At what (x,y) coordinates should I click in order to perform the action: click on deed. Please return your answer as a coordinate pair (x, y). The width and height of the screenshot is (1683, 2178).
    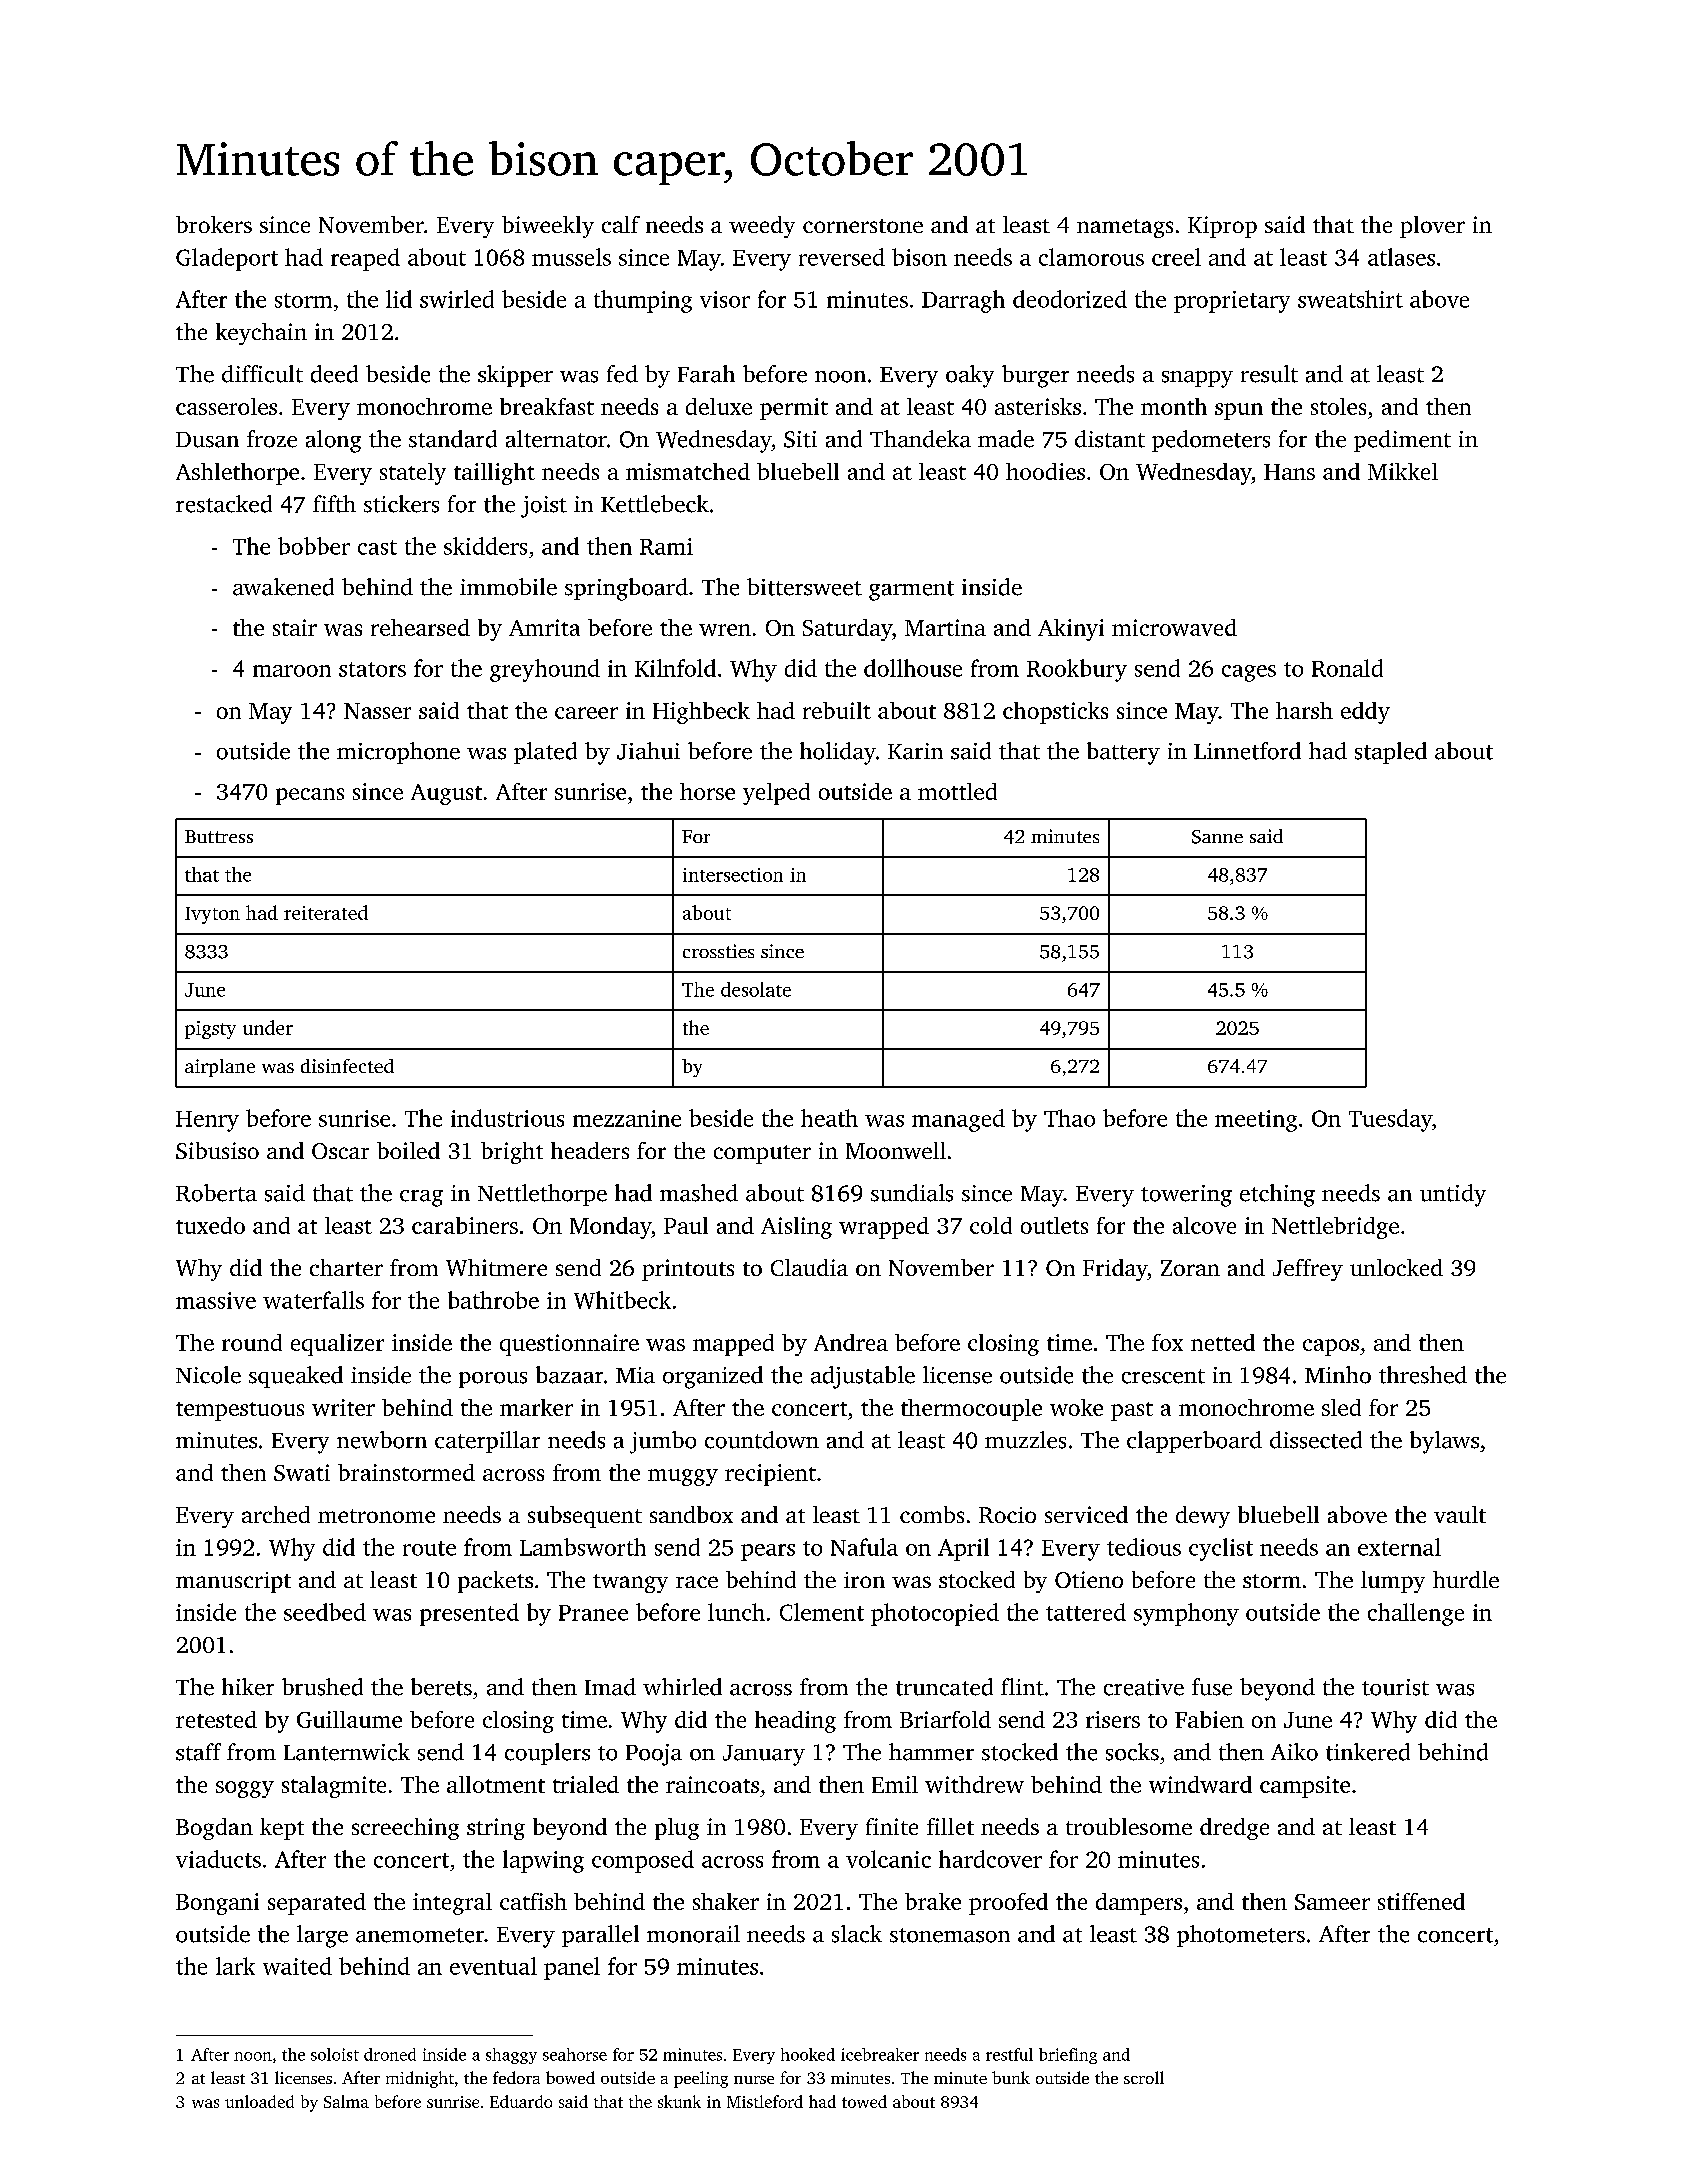
    Looking at the image, I should click on (334, 374).
